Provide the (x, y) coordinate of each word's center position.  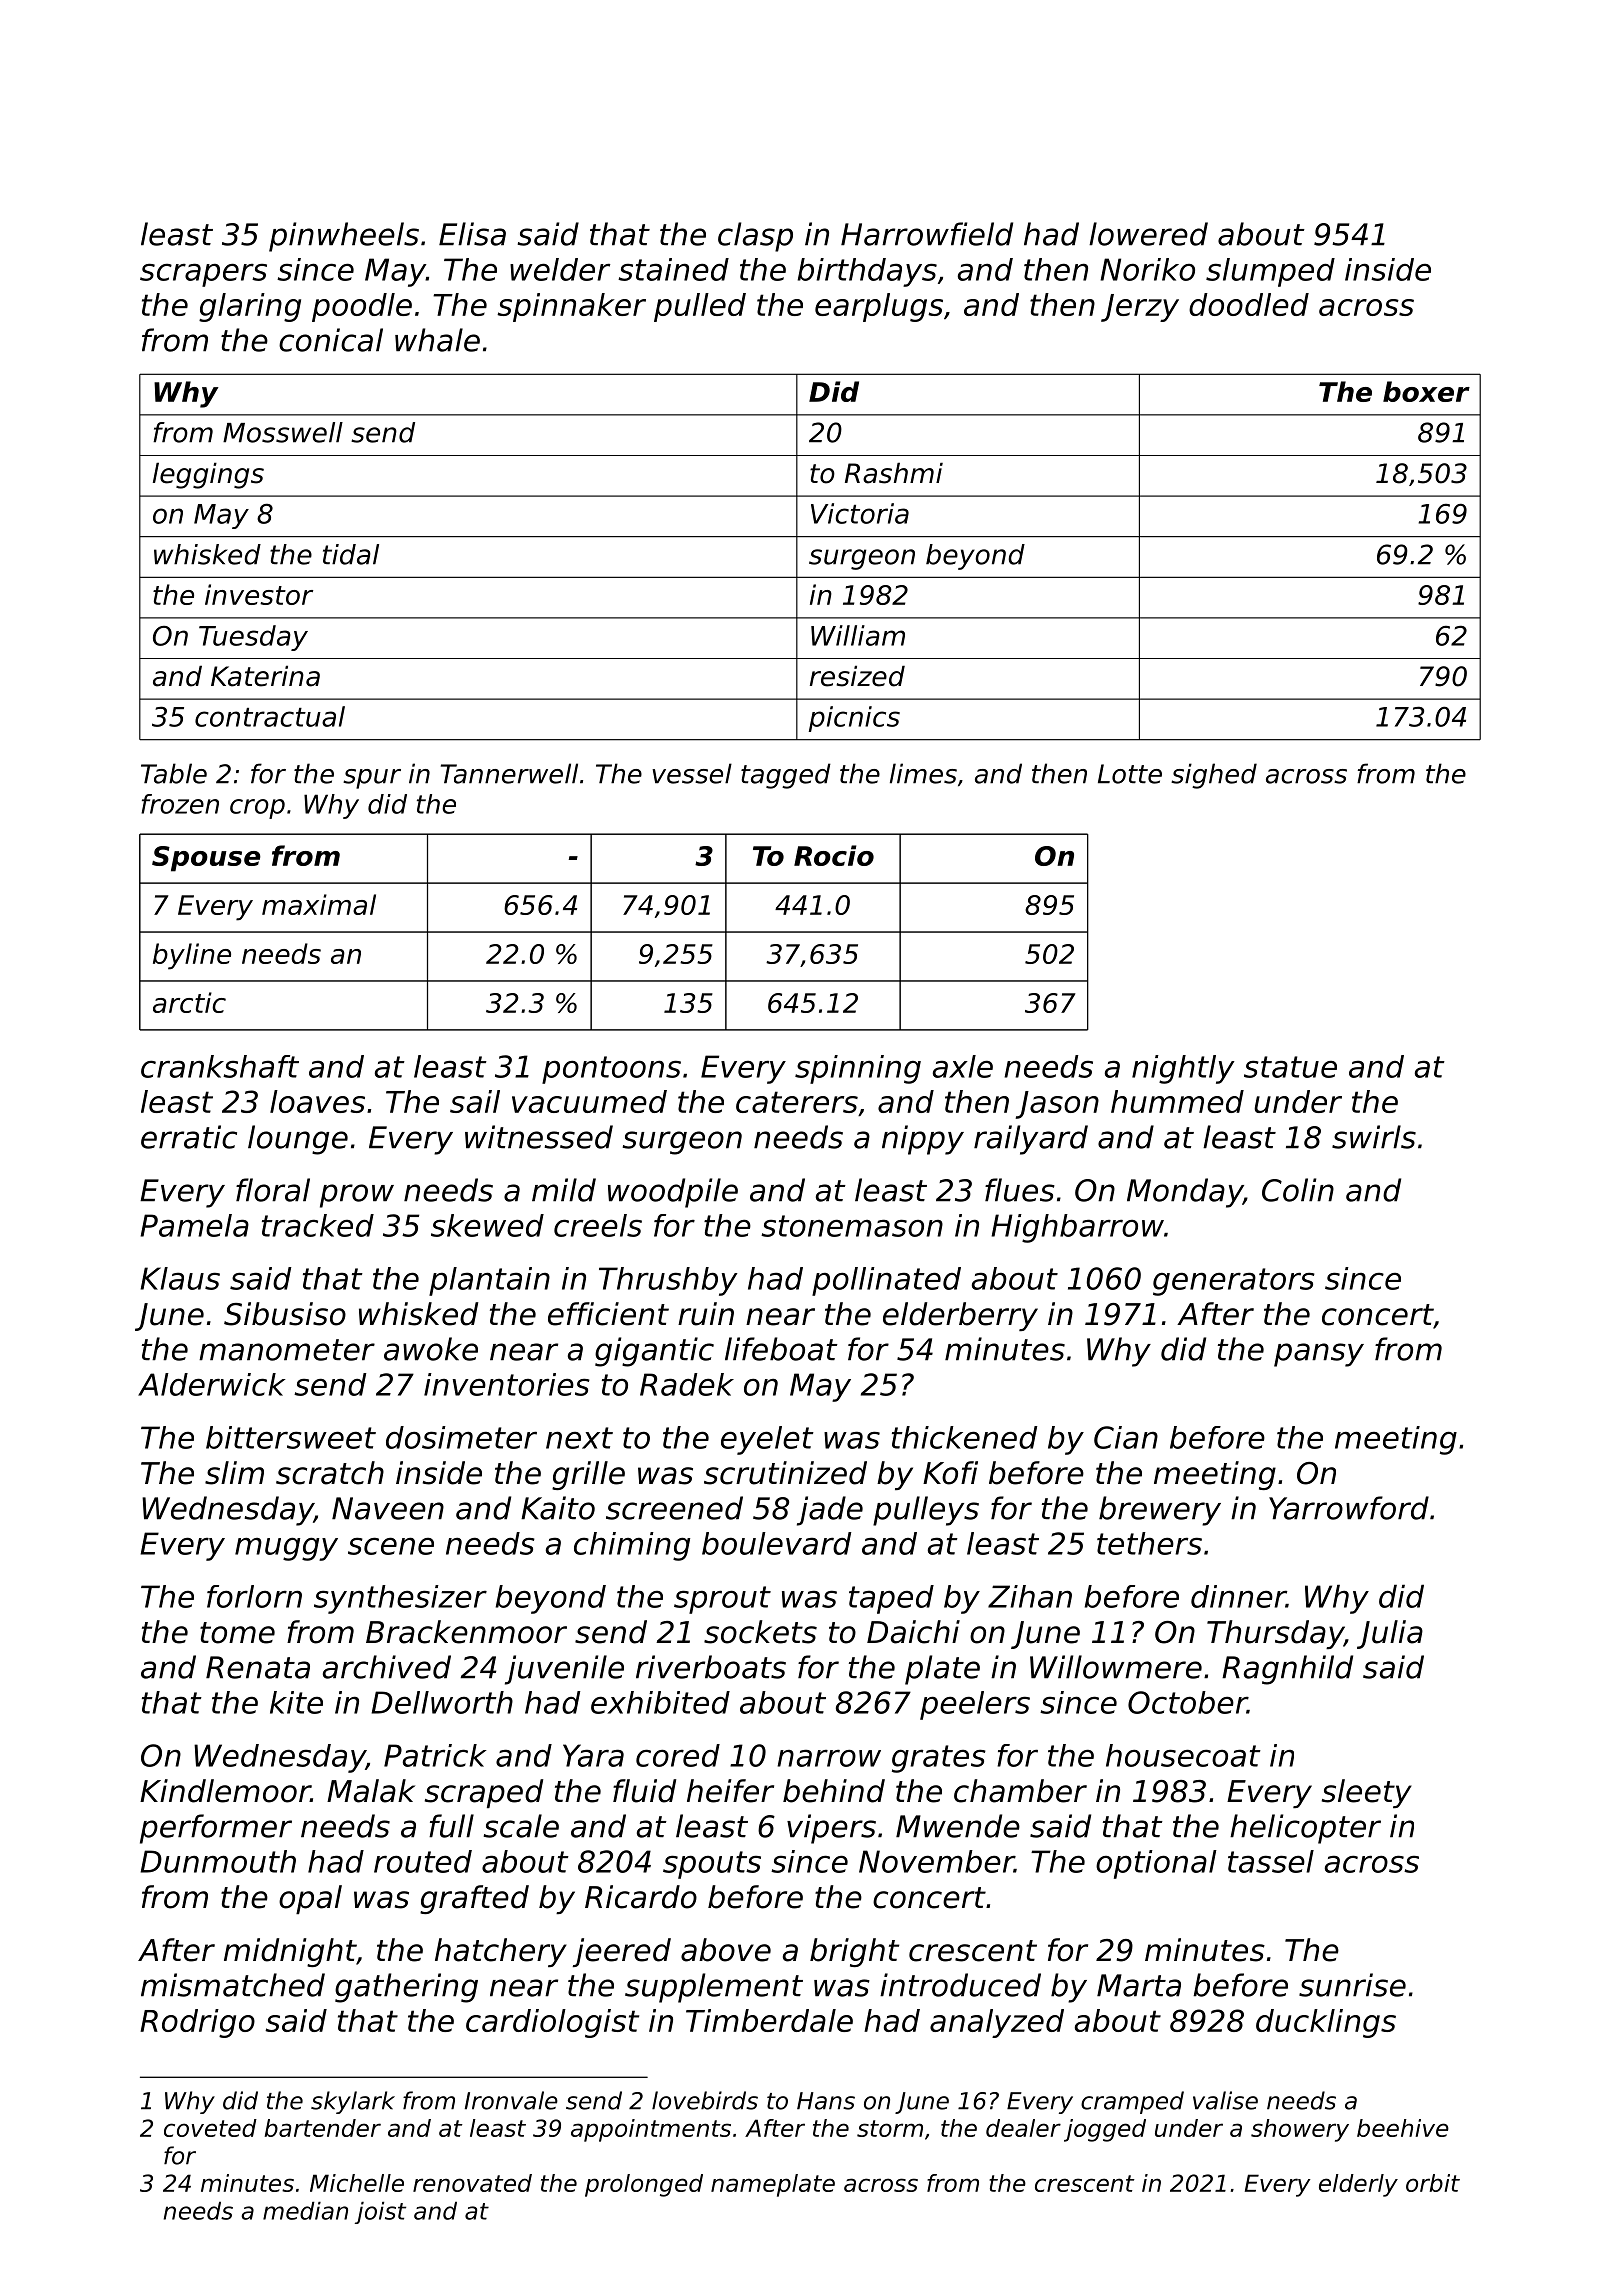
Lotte (1130, 774)
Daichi (913, 1632)
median (305, 2210)
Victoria (860, 513)
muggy (286, 1549)
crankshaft (220, 1066)
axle (963, 1066)
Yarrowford (1349, 1508)
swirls (1374, 1137)
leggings (208, 475)
